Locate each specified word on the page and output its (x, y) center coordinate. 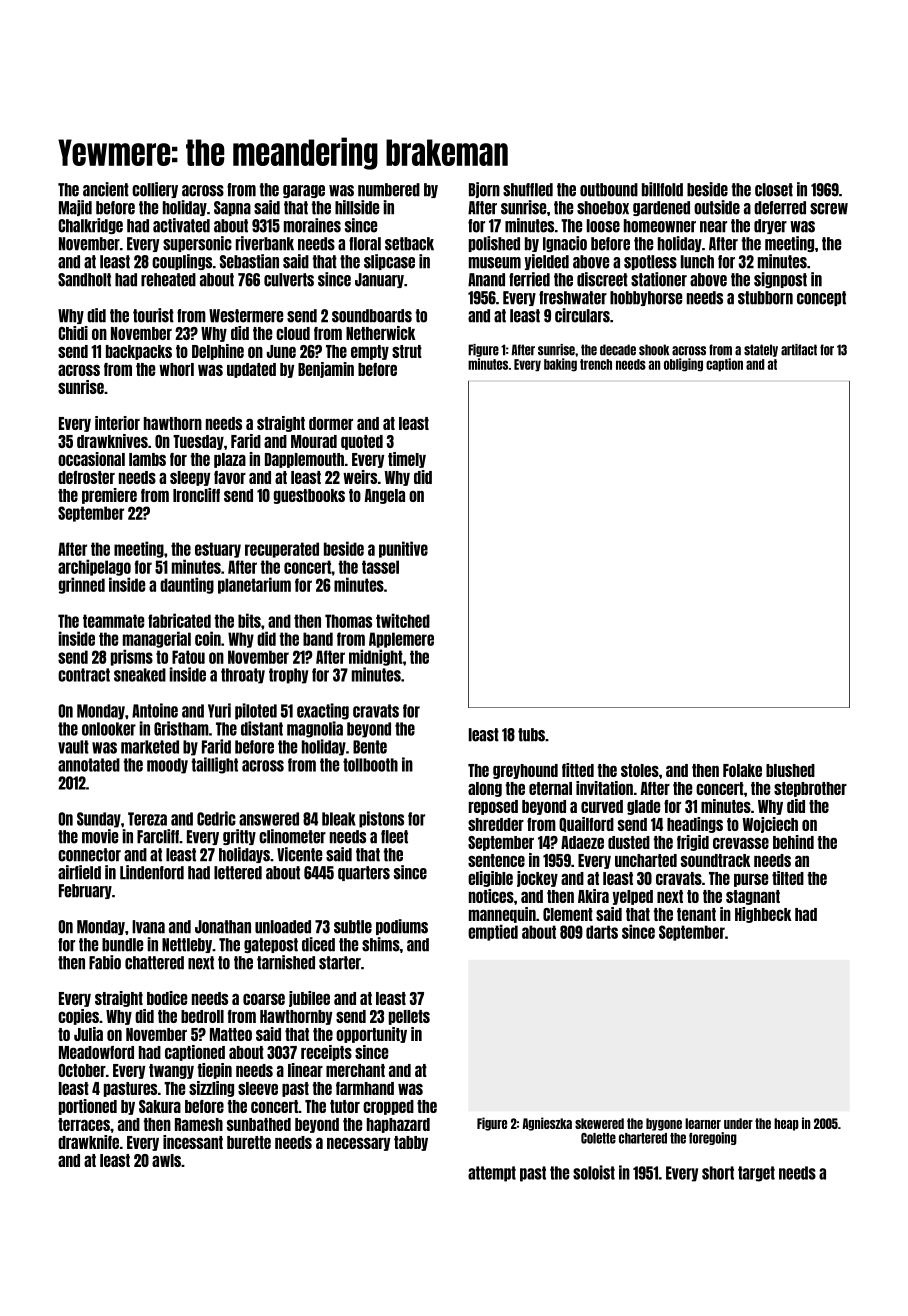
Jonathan (223, 927)
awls (166, 1160)
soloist (594, 1172)
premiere (109, 496)
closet (774, 190)
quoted (362, 442)
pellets (409, 1017)
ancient (106, 189)
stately (761, 350)
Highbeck (763, 915)
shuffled (528, 190)
